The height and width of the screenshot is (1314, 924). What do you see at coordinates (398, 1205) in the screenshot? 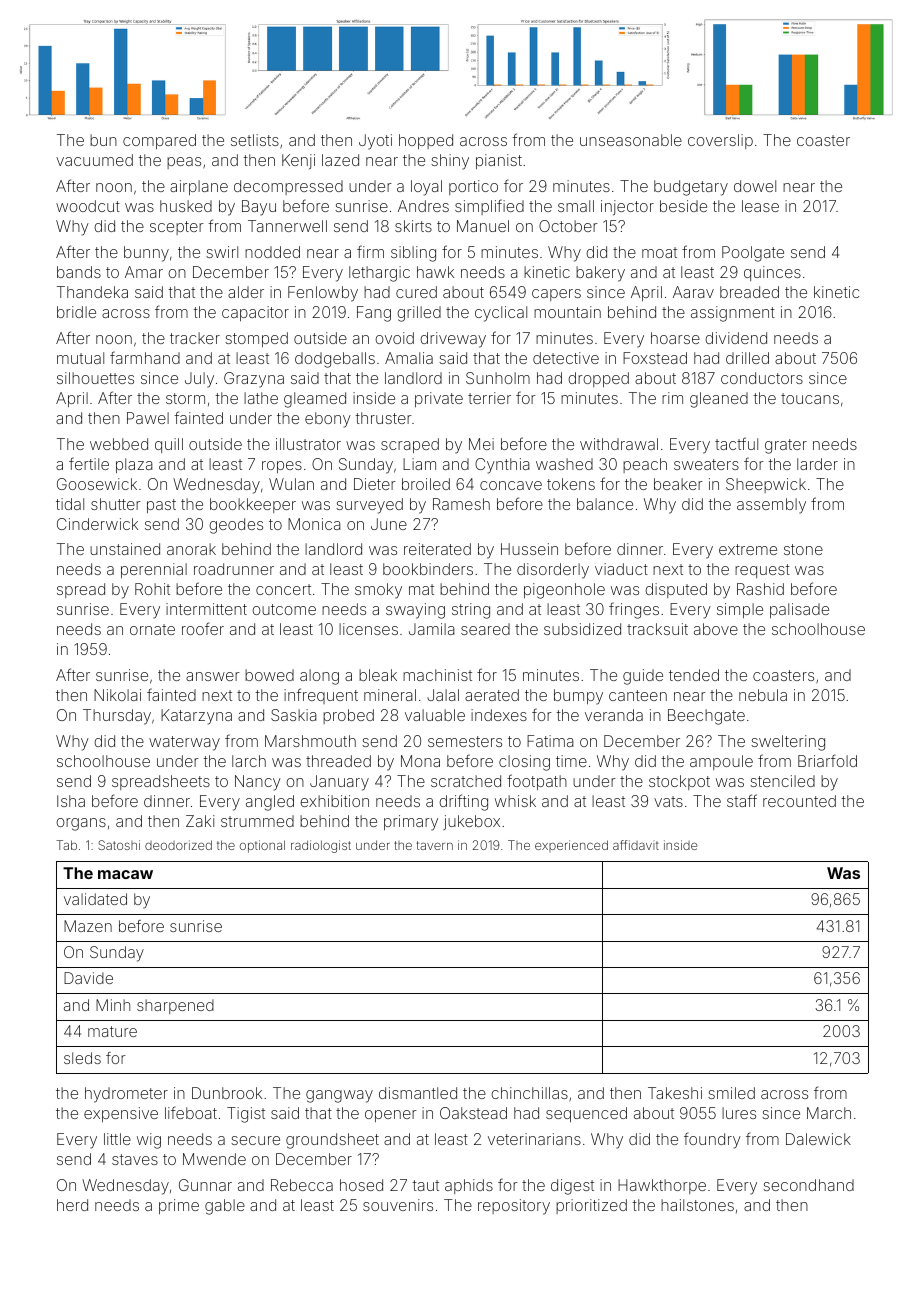
I see `souvenirs` at bounding box center [398, 1205].
